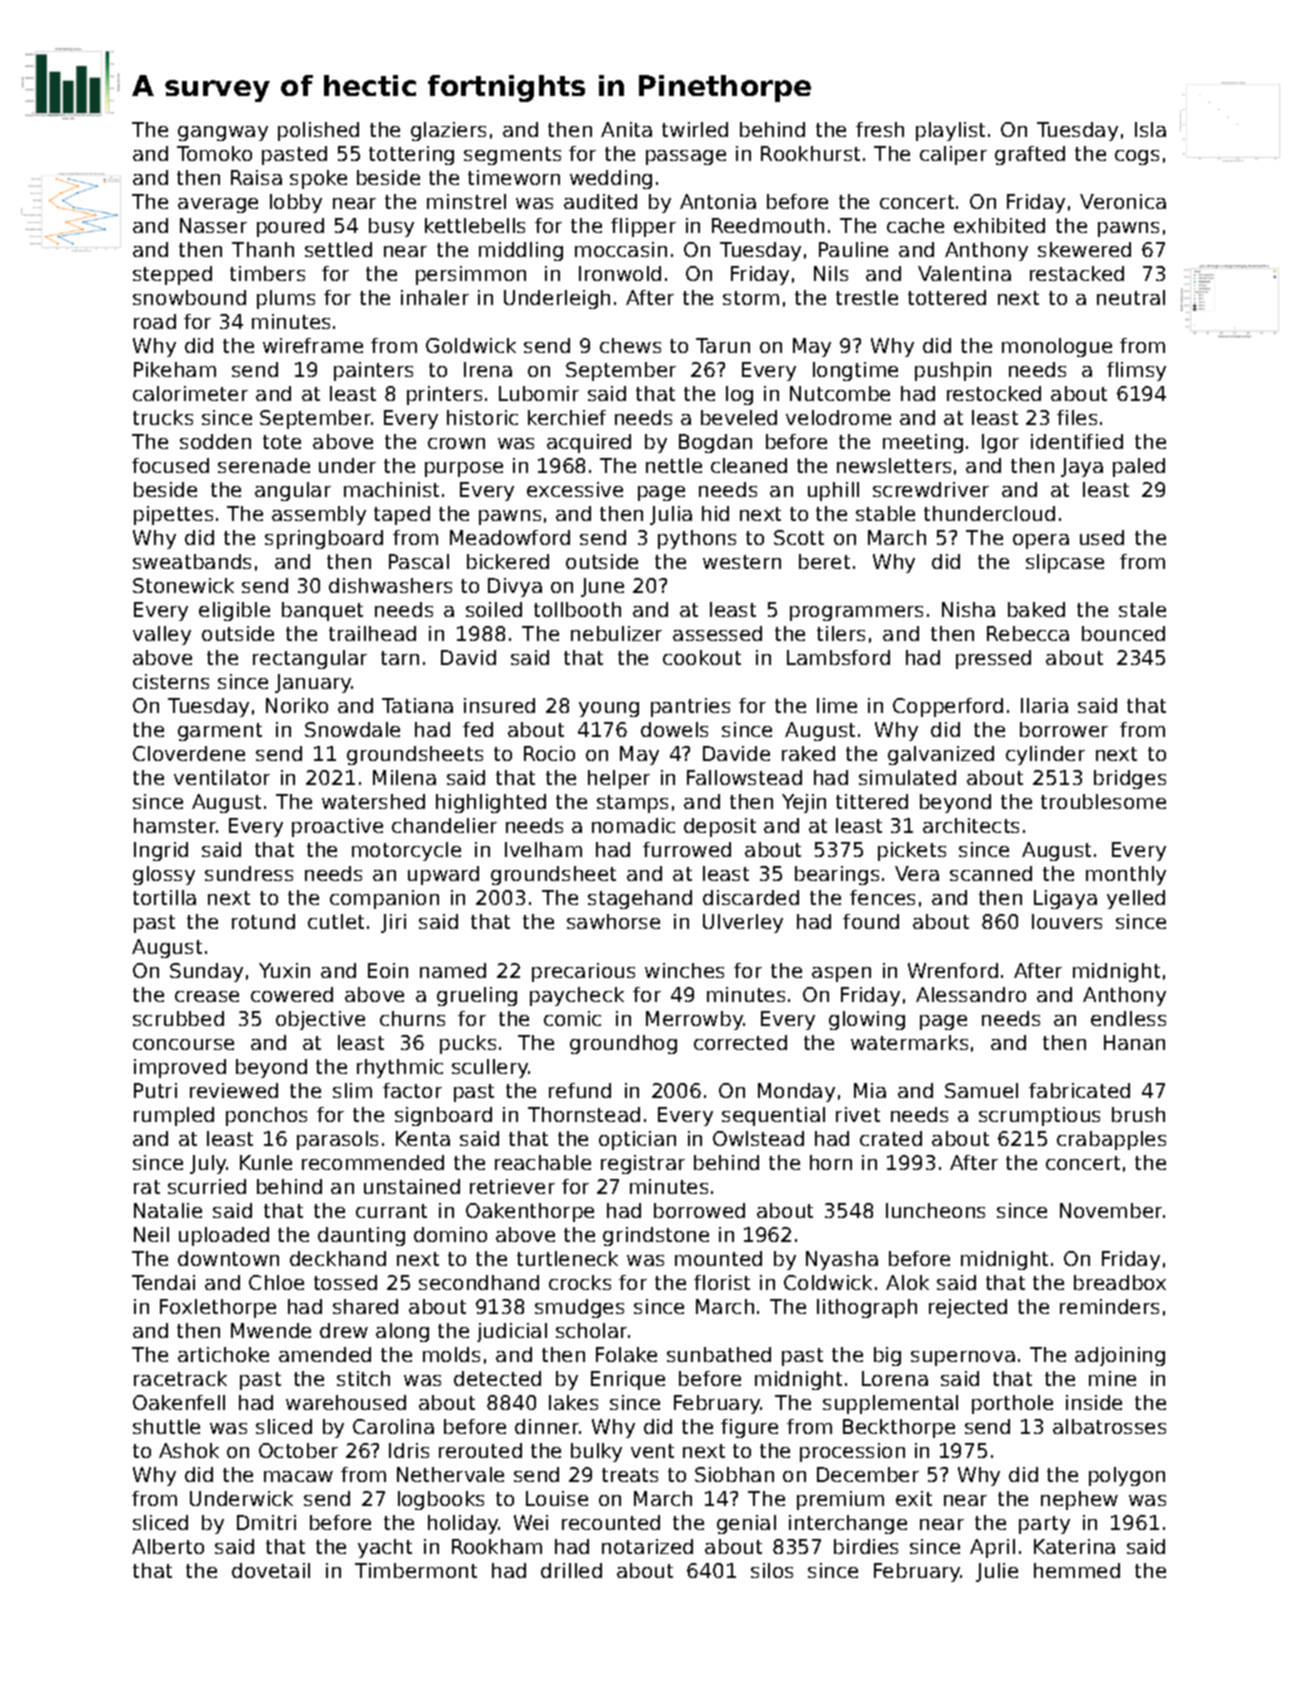 The height and width of the page is (1683, 1300). Describe the element at coordinates (174, 1116) in the page. I see `rumpled` at that location.
